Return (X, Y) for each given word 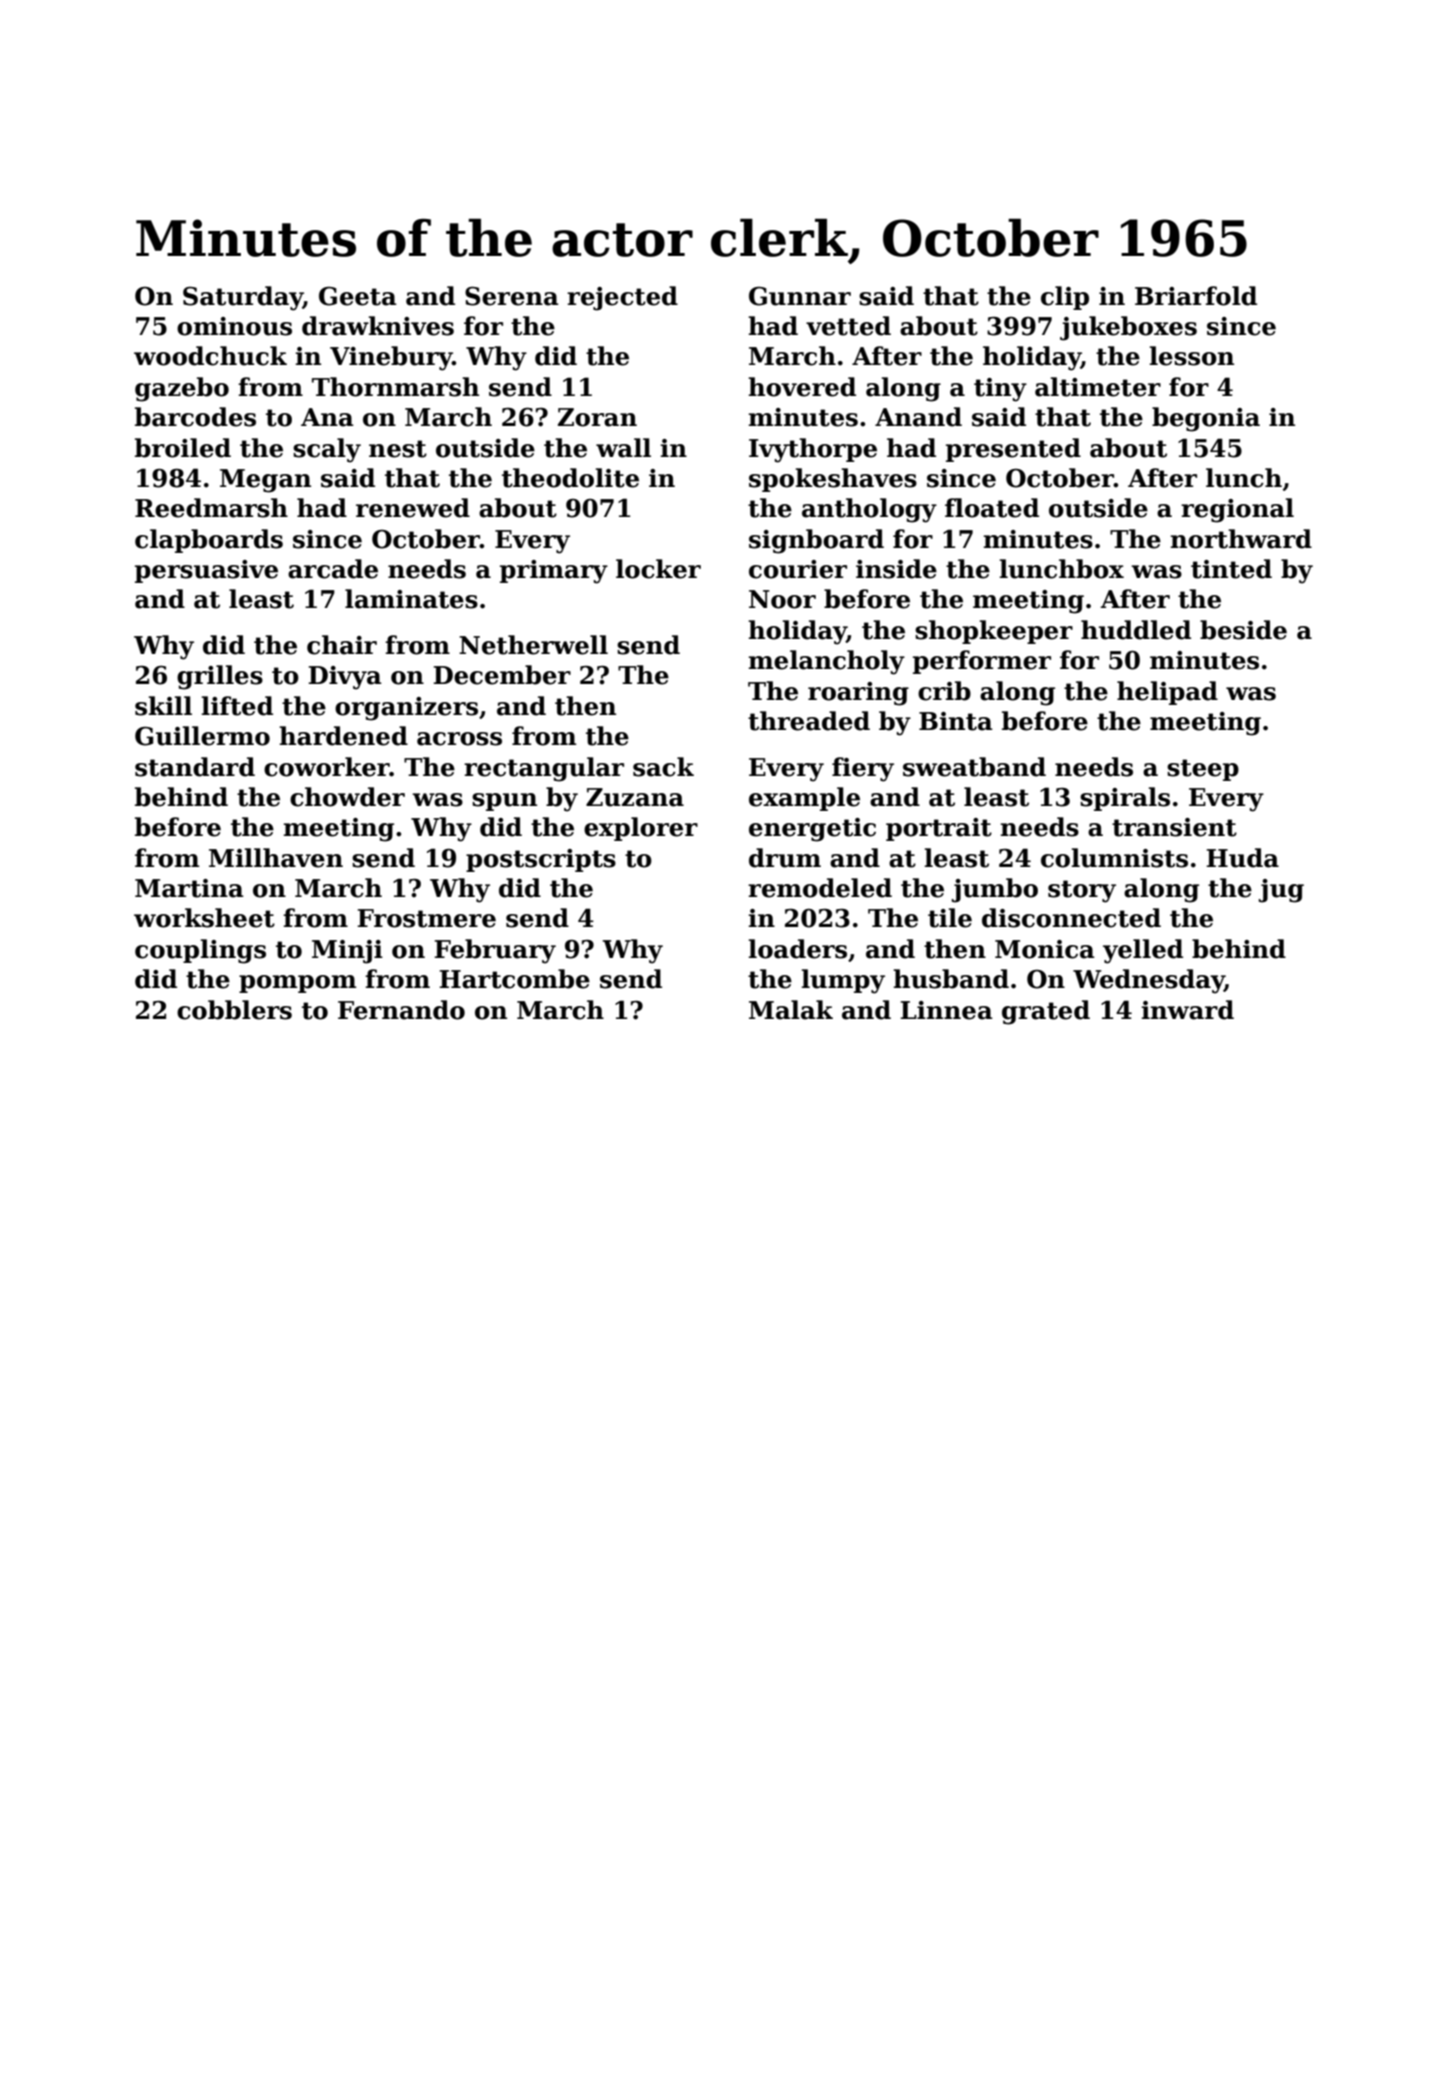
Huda (1242, 858)
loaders (797, 949)
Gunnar (800, 296)
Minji (347, 952)
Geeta (358, 296)
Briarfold (1196, 296)
